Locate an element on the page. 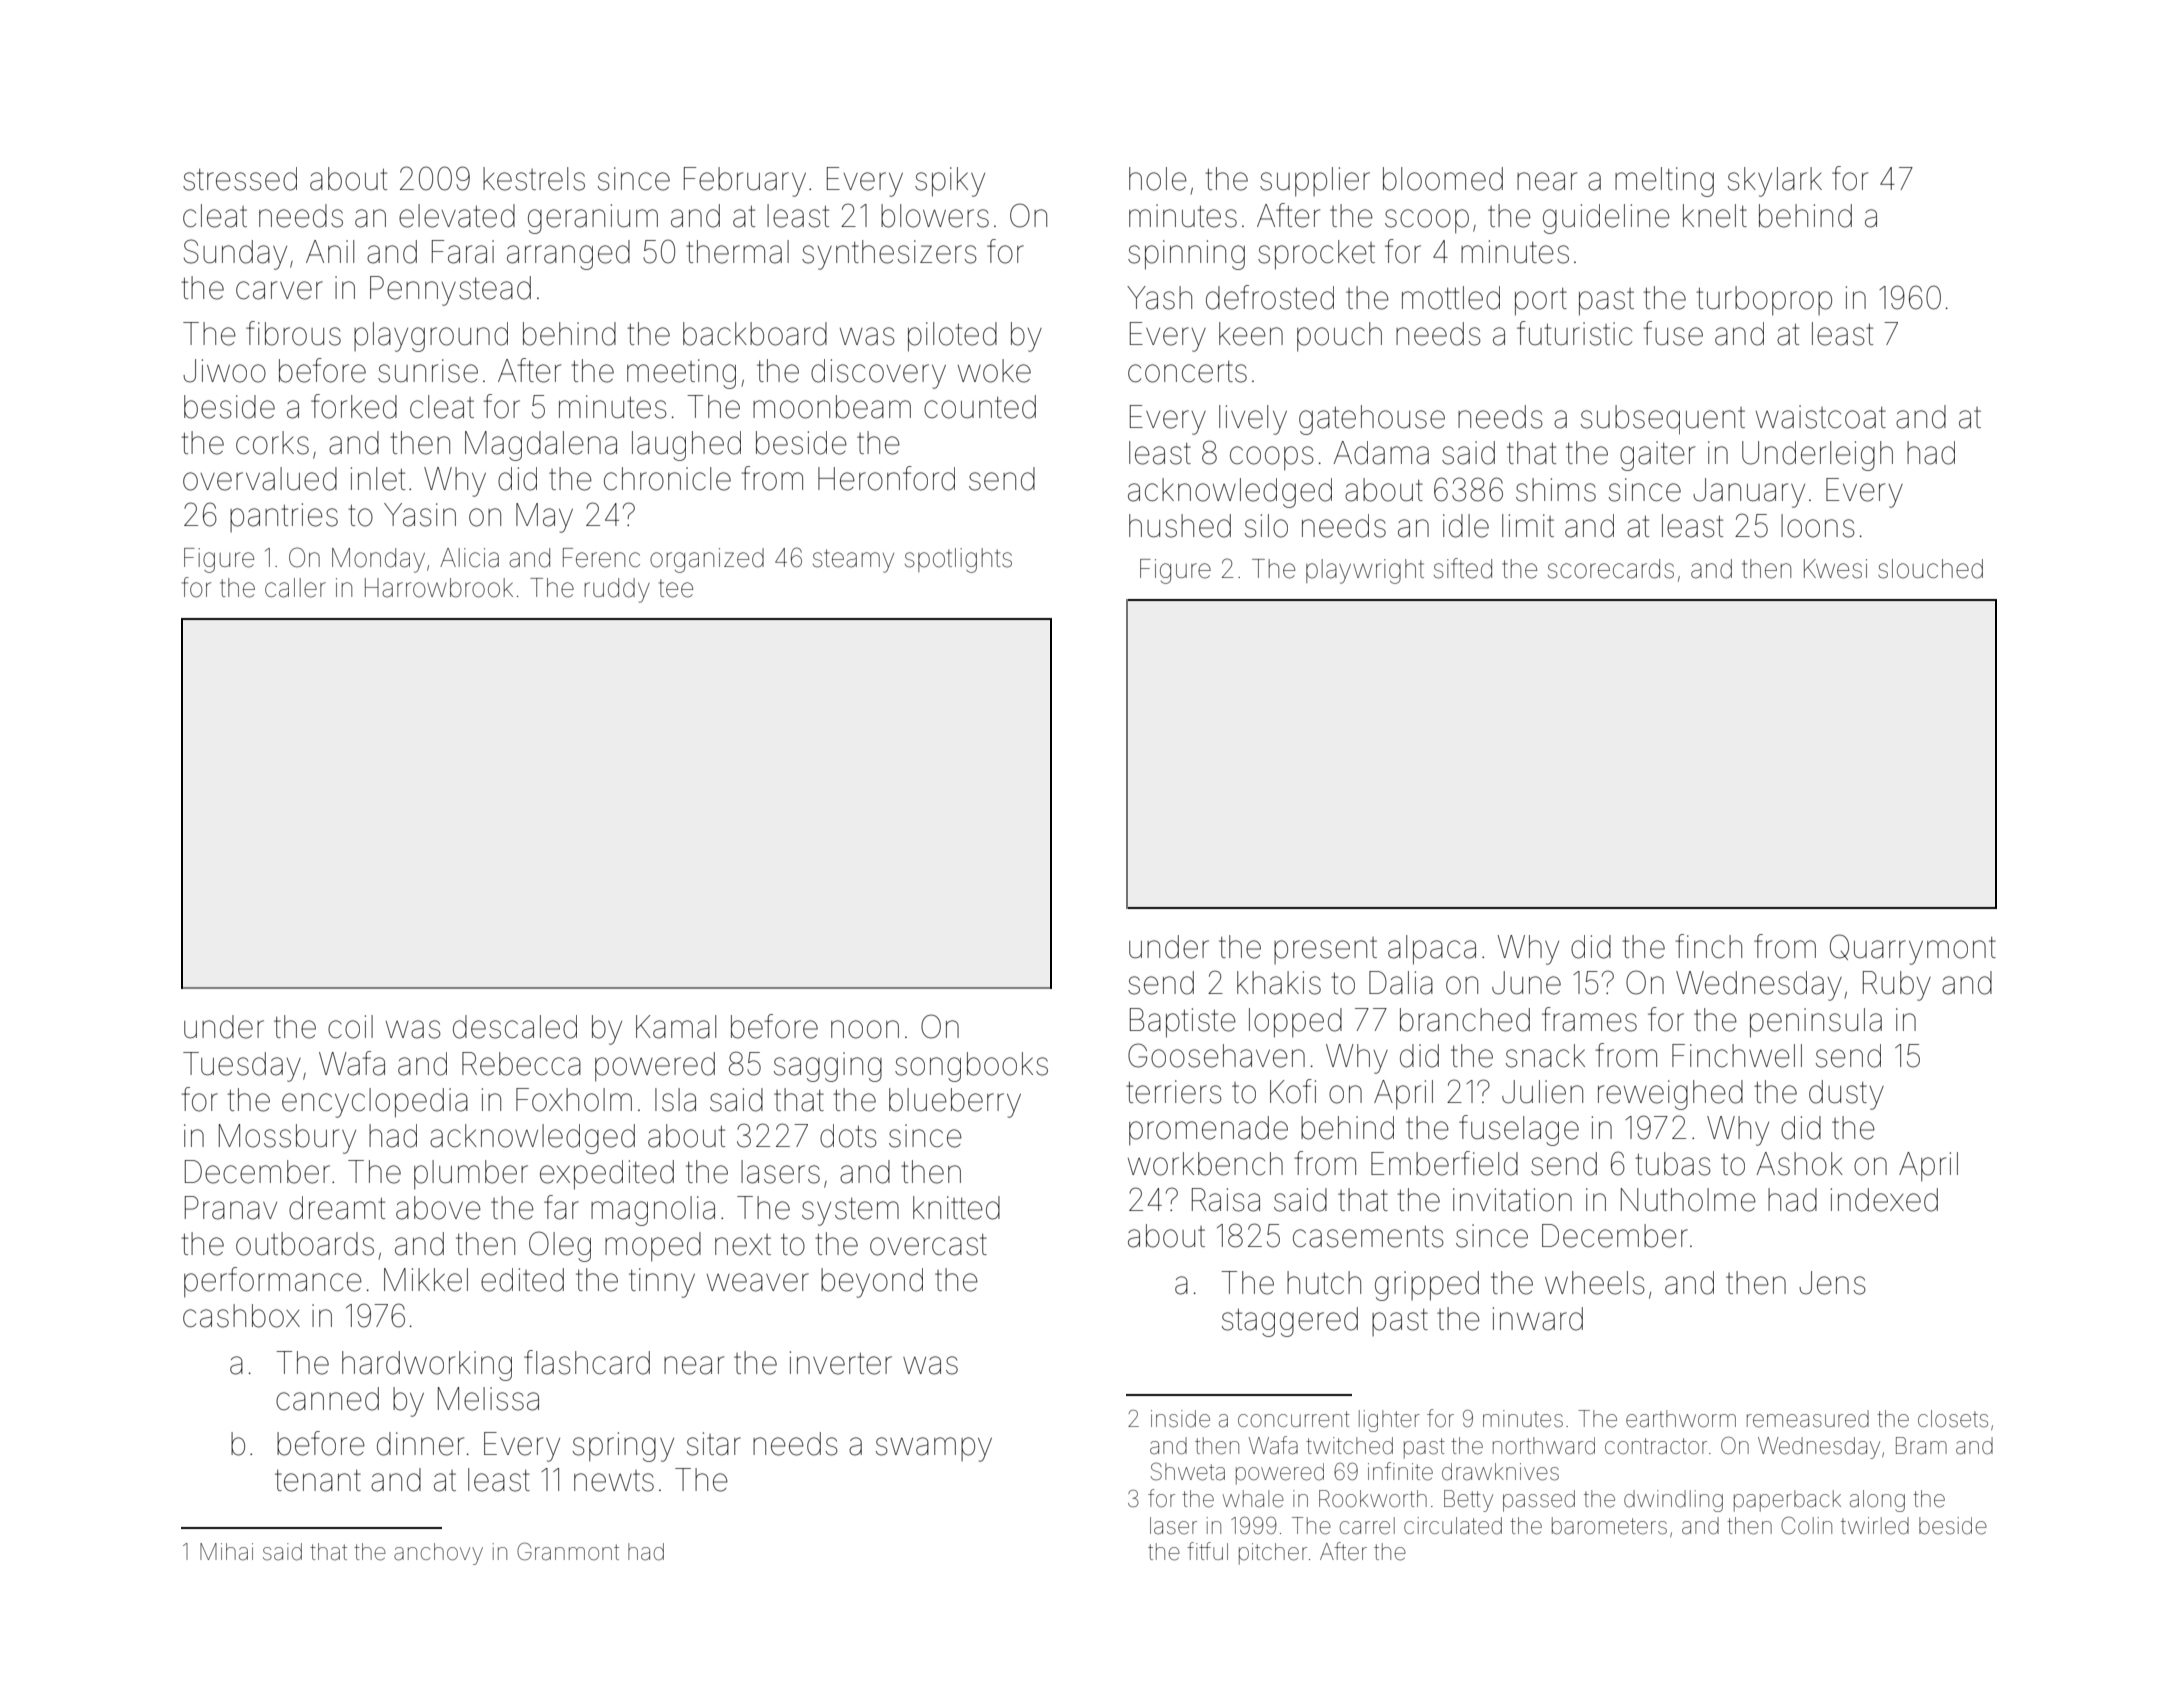 The image size is (2178, 1683). khakis is located at coordinates (1279, 983).
